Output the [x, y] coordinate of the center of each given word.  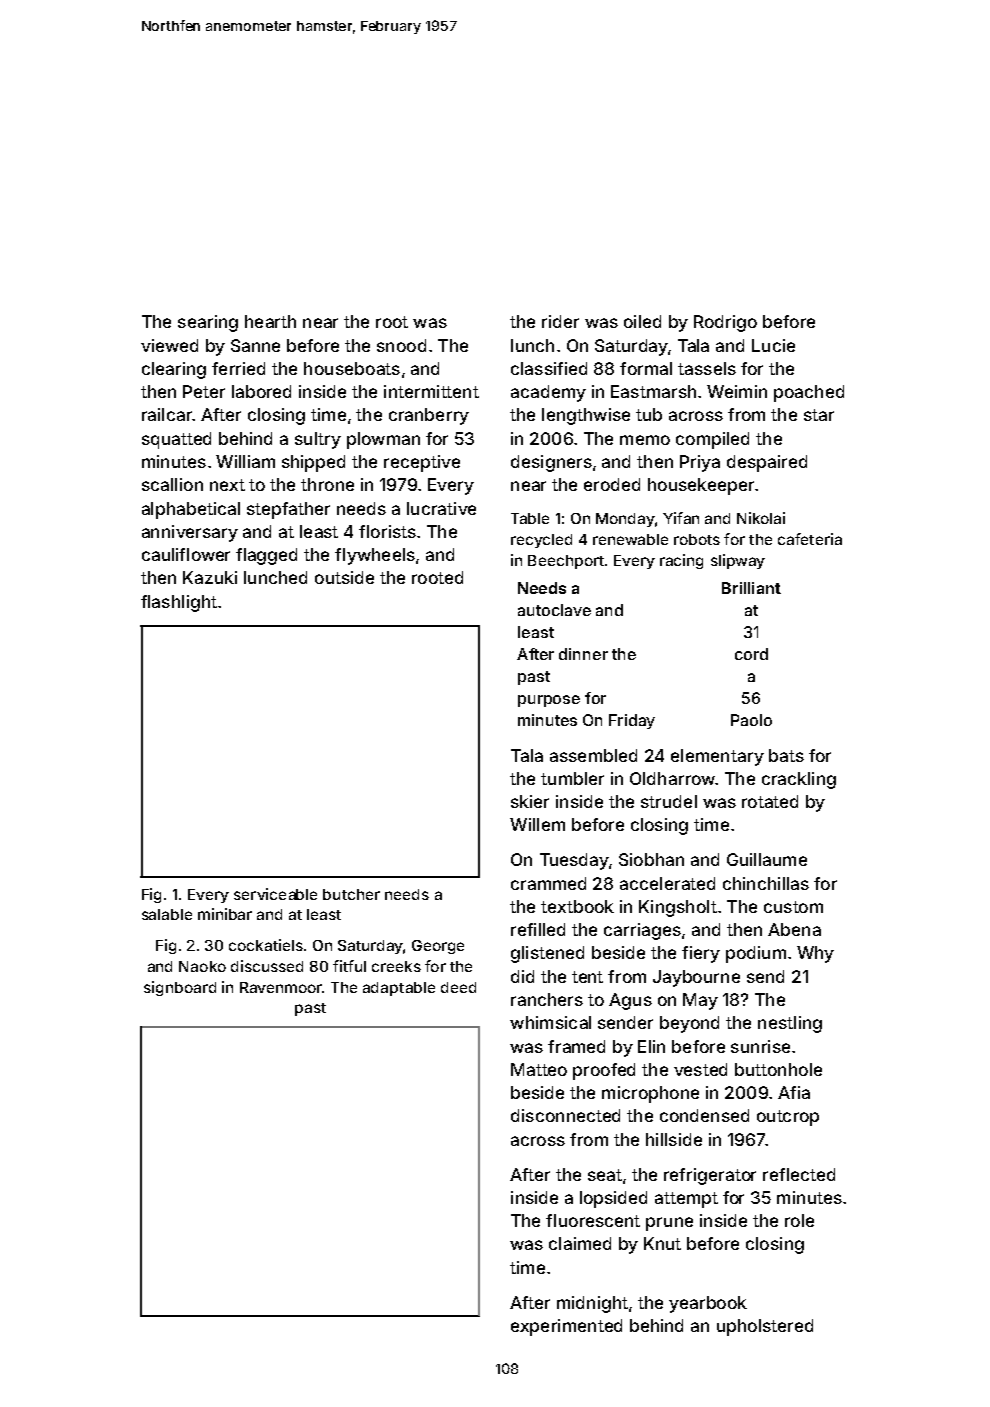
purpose [549, 701]
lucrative [441, 508]
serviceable [275, 894]
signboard [180, 988]
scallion [172, 484]
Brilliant [751, 588]
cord [751, 654]
